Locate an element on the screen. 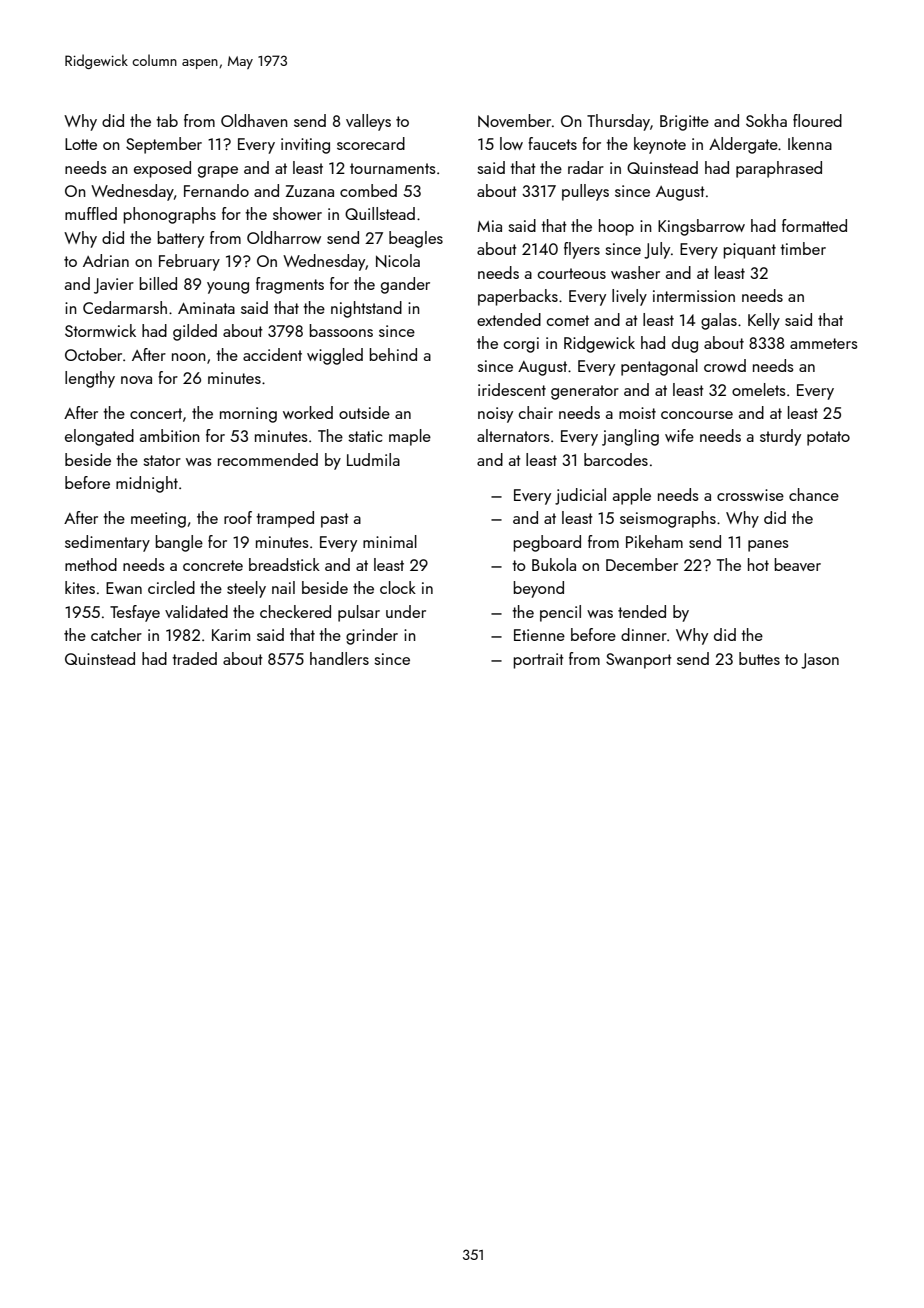 This screenshot has width=924, height=1308. piquant is located at coordinates (749, 251).
